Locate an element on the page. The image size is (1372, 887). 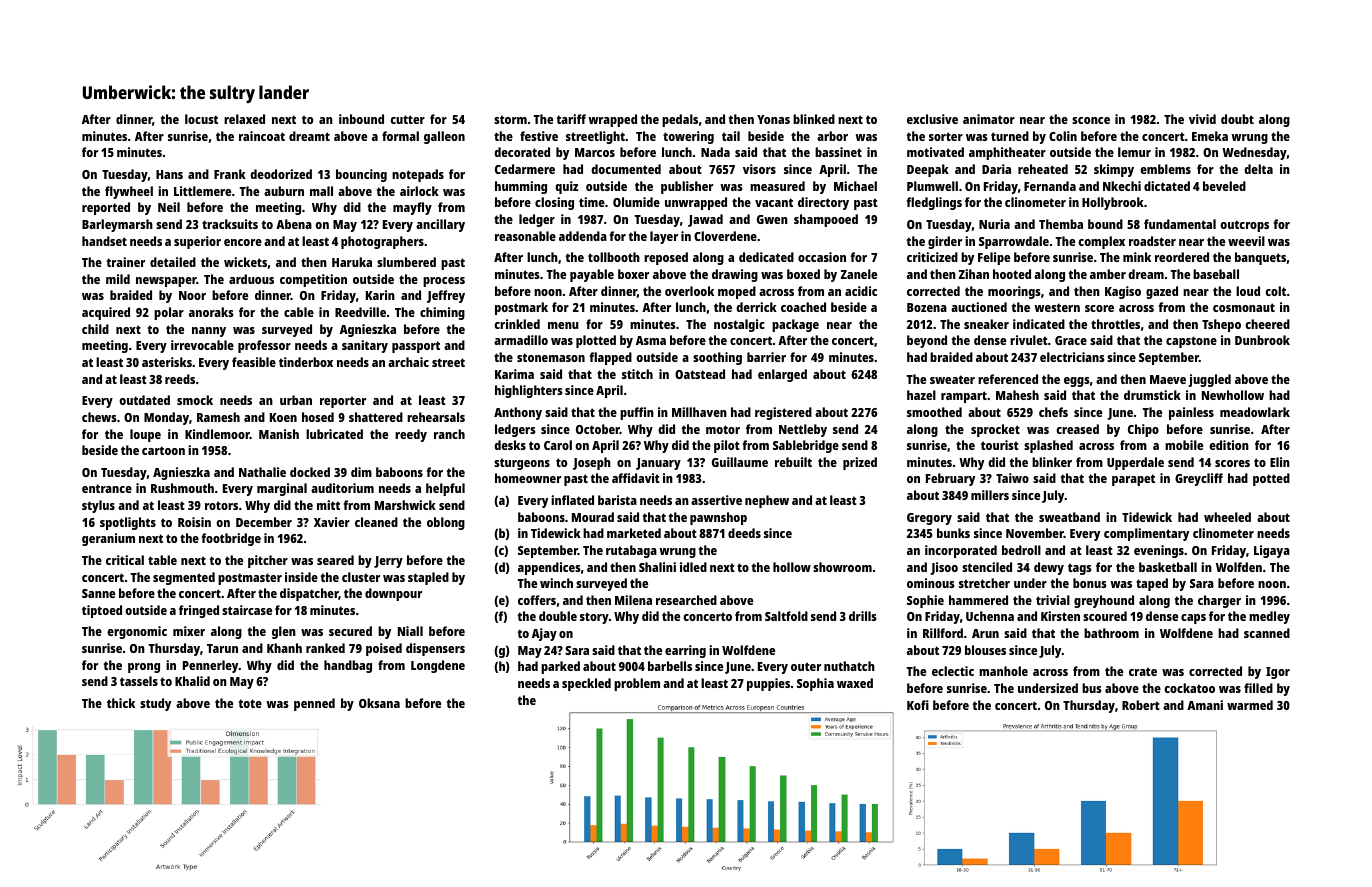
sconce is located at coordinates (1091, 120).
